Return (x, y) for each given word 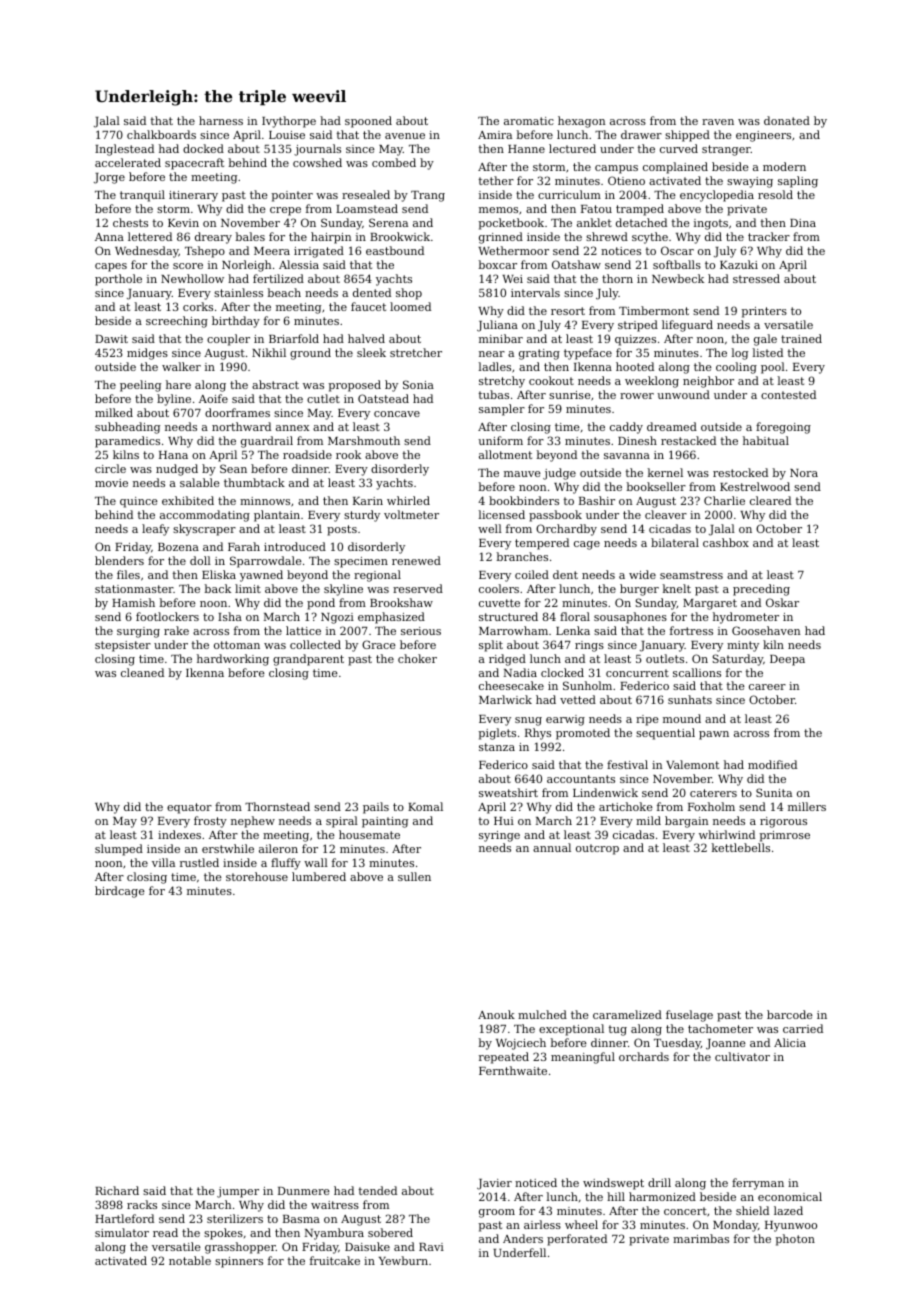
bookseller (656, 486)
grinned (501, 238)
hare (178, 384)
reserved (418, 588)
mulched (542, 1014)
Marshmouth (364, 440)
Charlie (724, 500)
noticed (536, 1182)
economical (790, 1196)
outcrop (597, 849)
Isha (230, 616)
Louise (287, 135)
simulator (122, 1232)
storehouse (257, 876)
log (739, 354)
